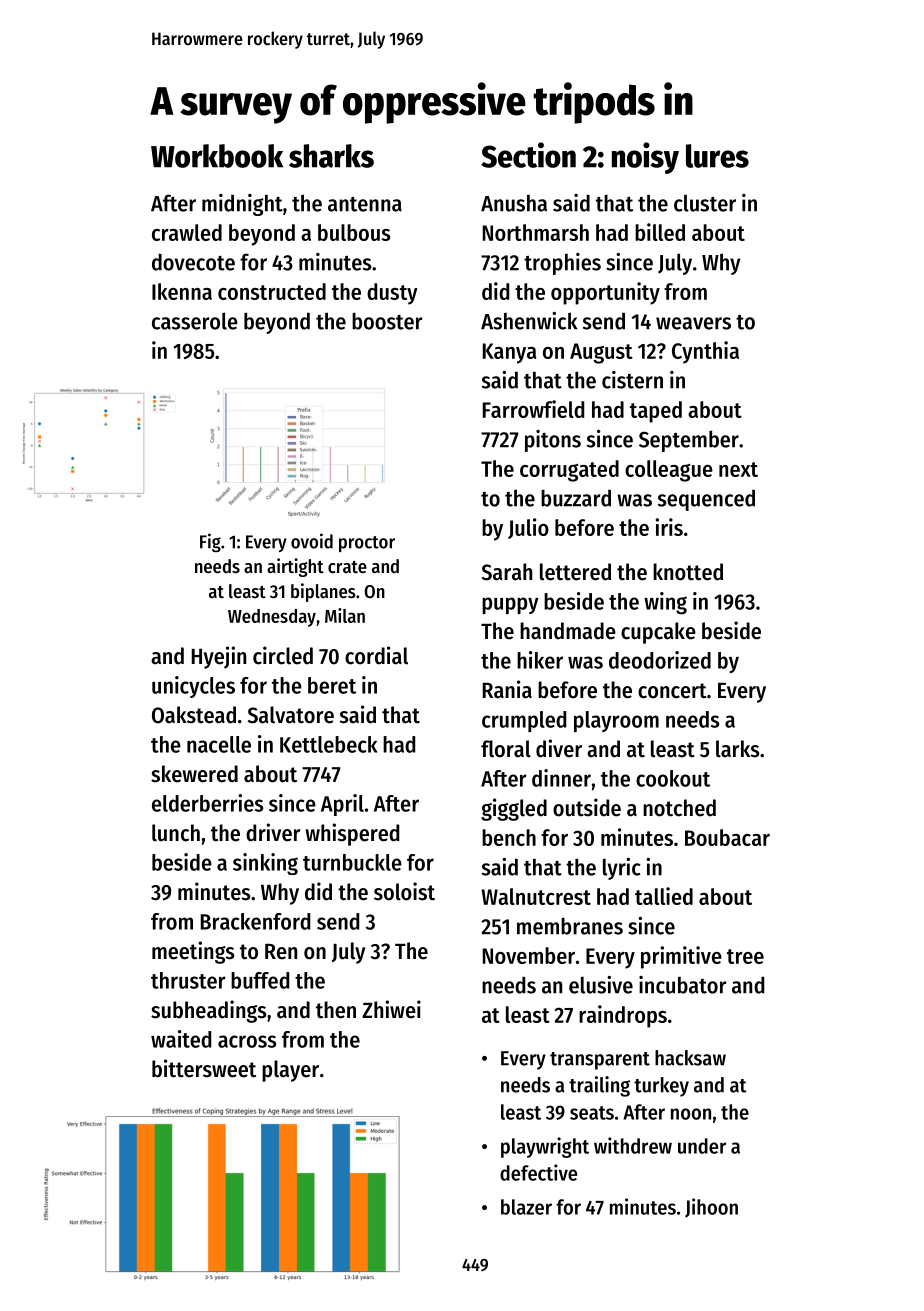  What do you see at coordinates (526, 1207) in the screenshot?
I see `blazer` at bounding box center [526, 1207].
